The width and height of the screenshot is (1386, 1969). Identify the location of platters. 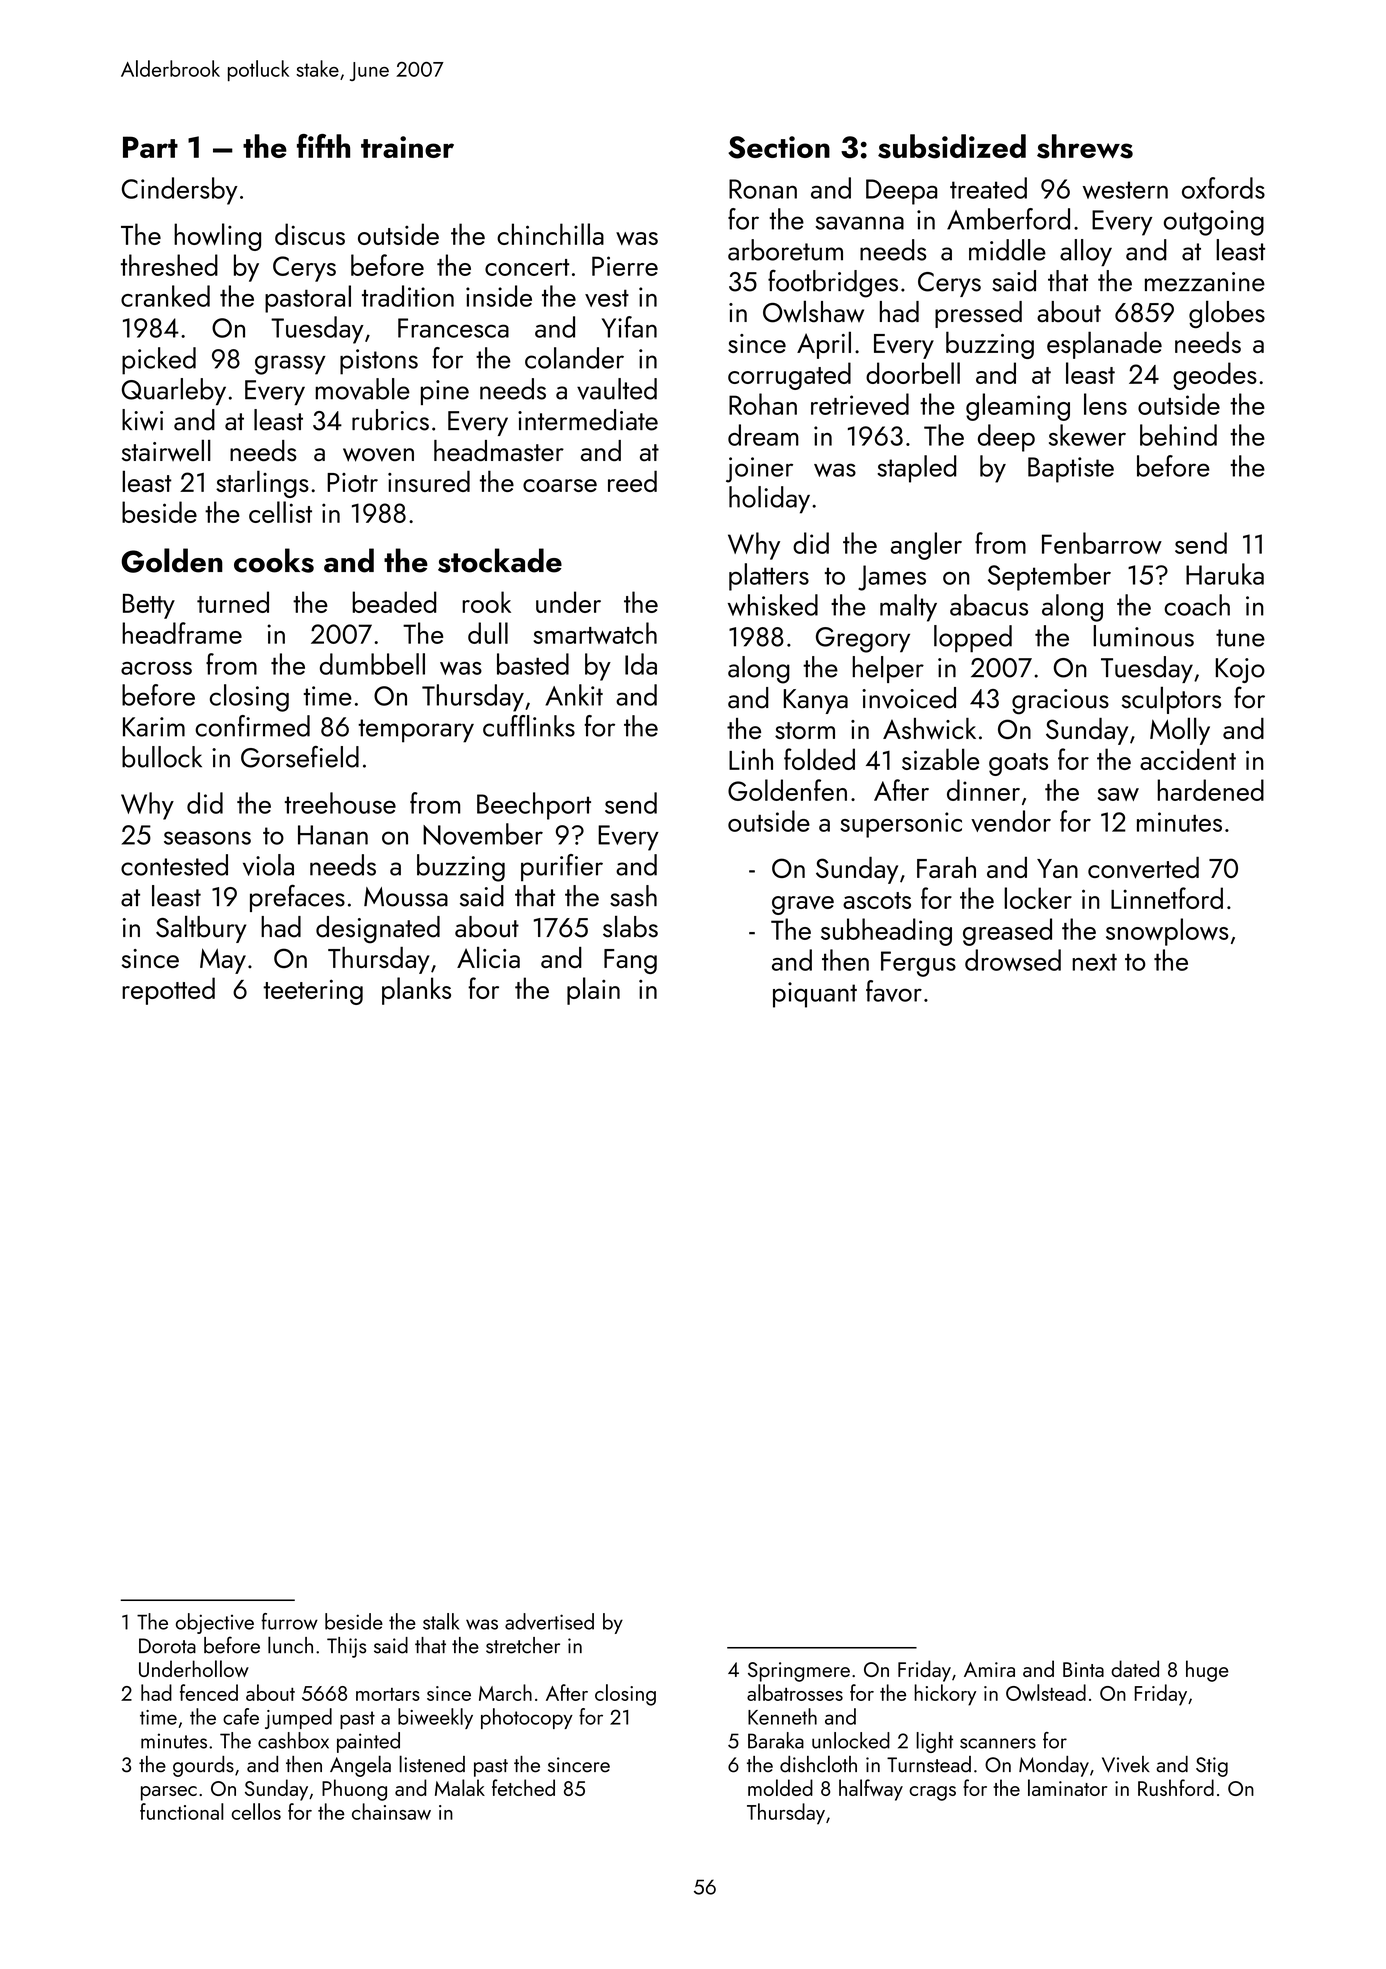
(769, 577).
